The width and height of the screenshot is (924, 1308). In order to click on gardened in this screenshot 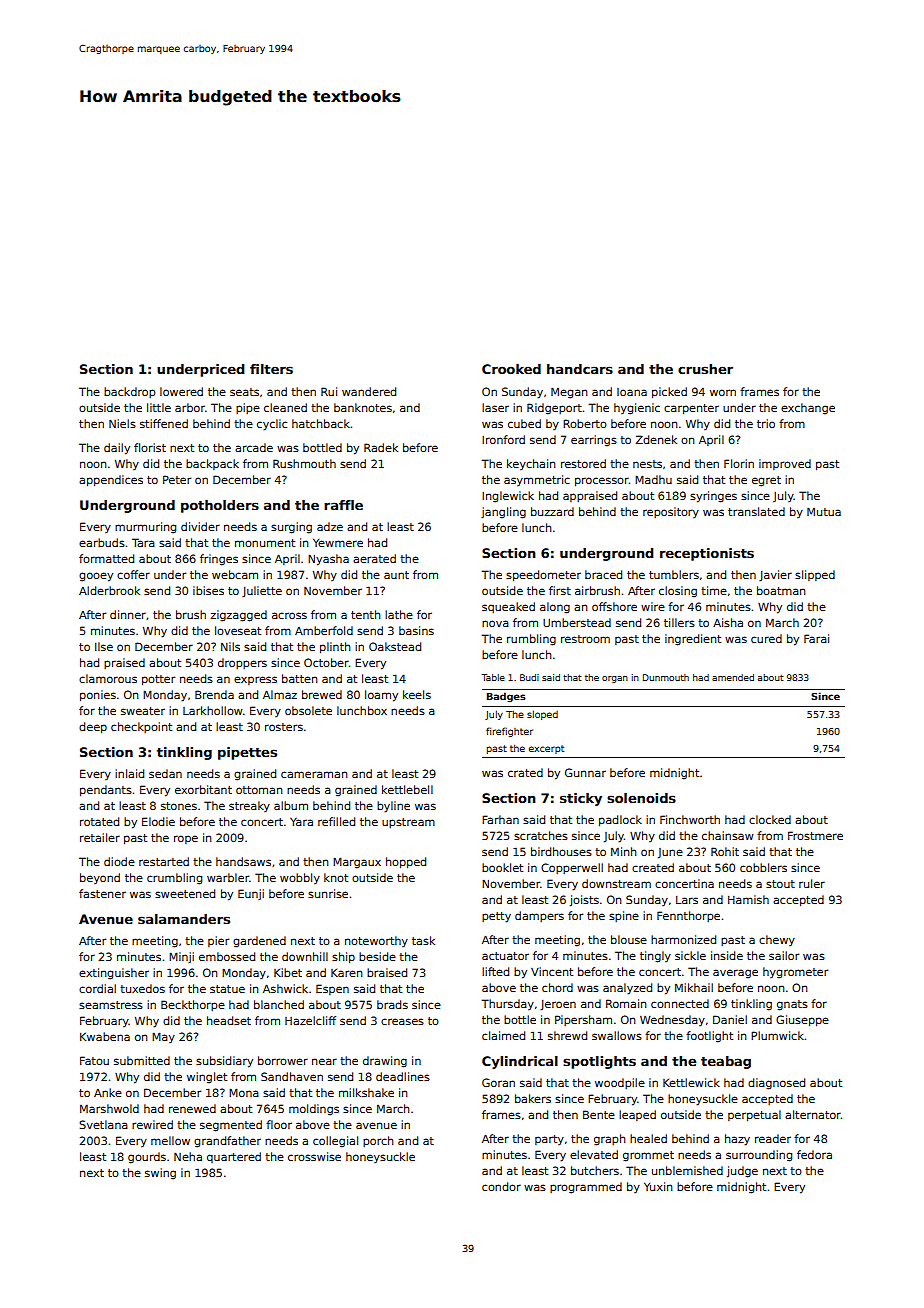, I will do `click(259, 942)`.
